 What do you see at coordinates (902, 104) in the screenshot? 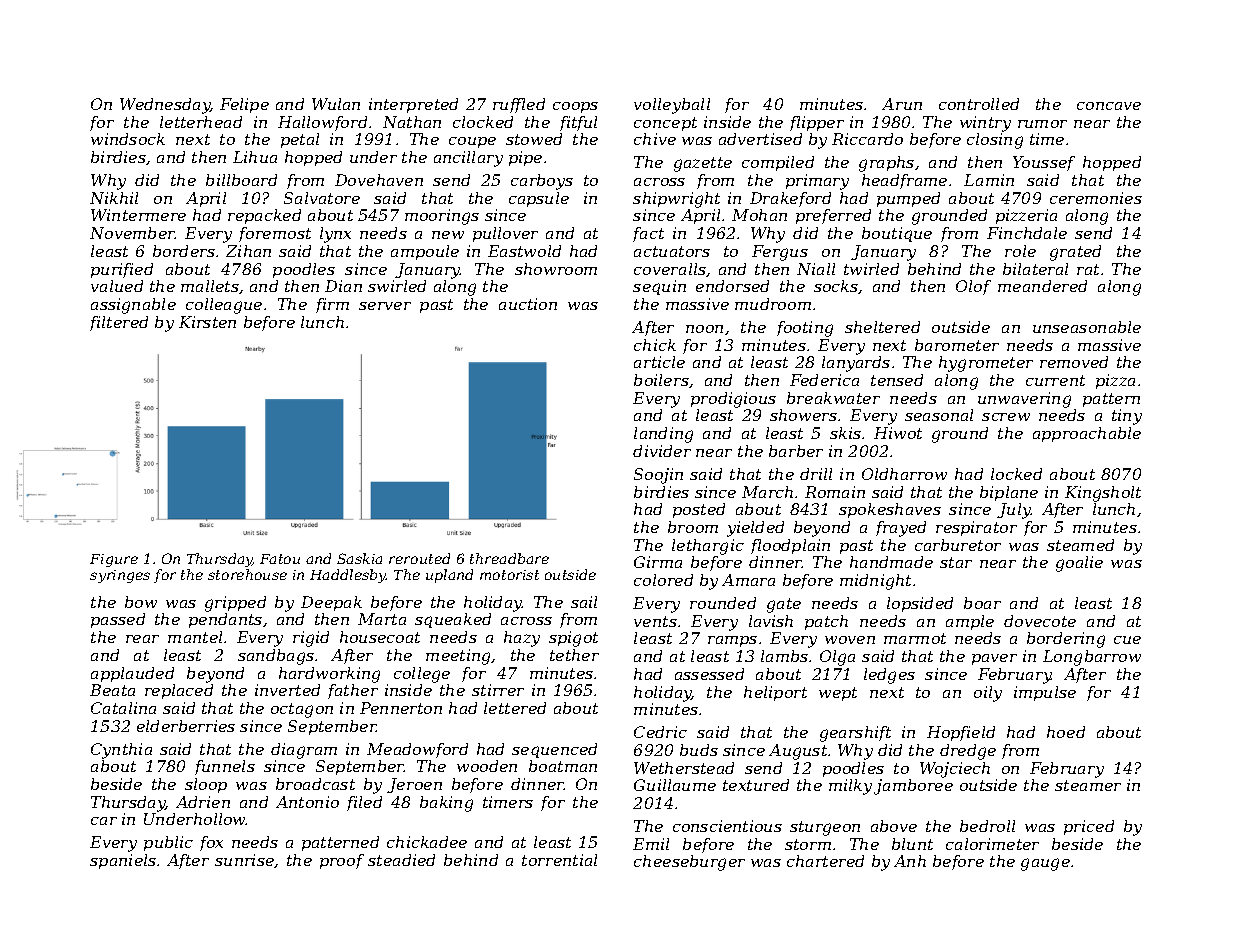
I see `Arun` at bounding box center [902, 104].
